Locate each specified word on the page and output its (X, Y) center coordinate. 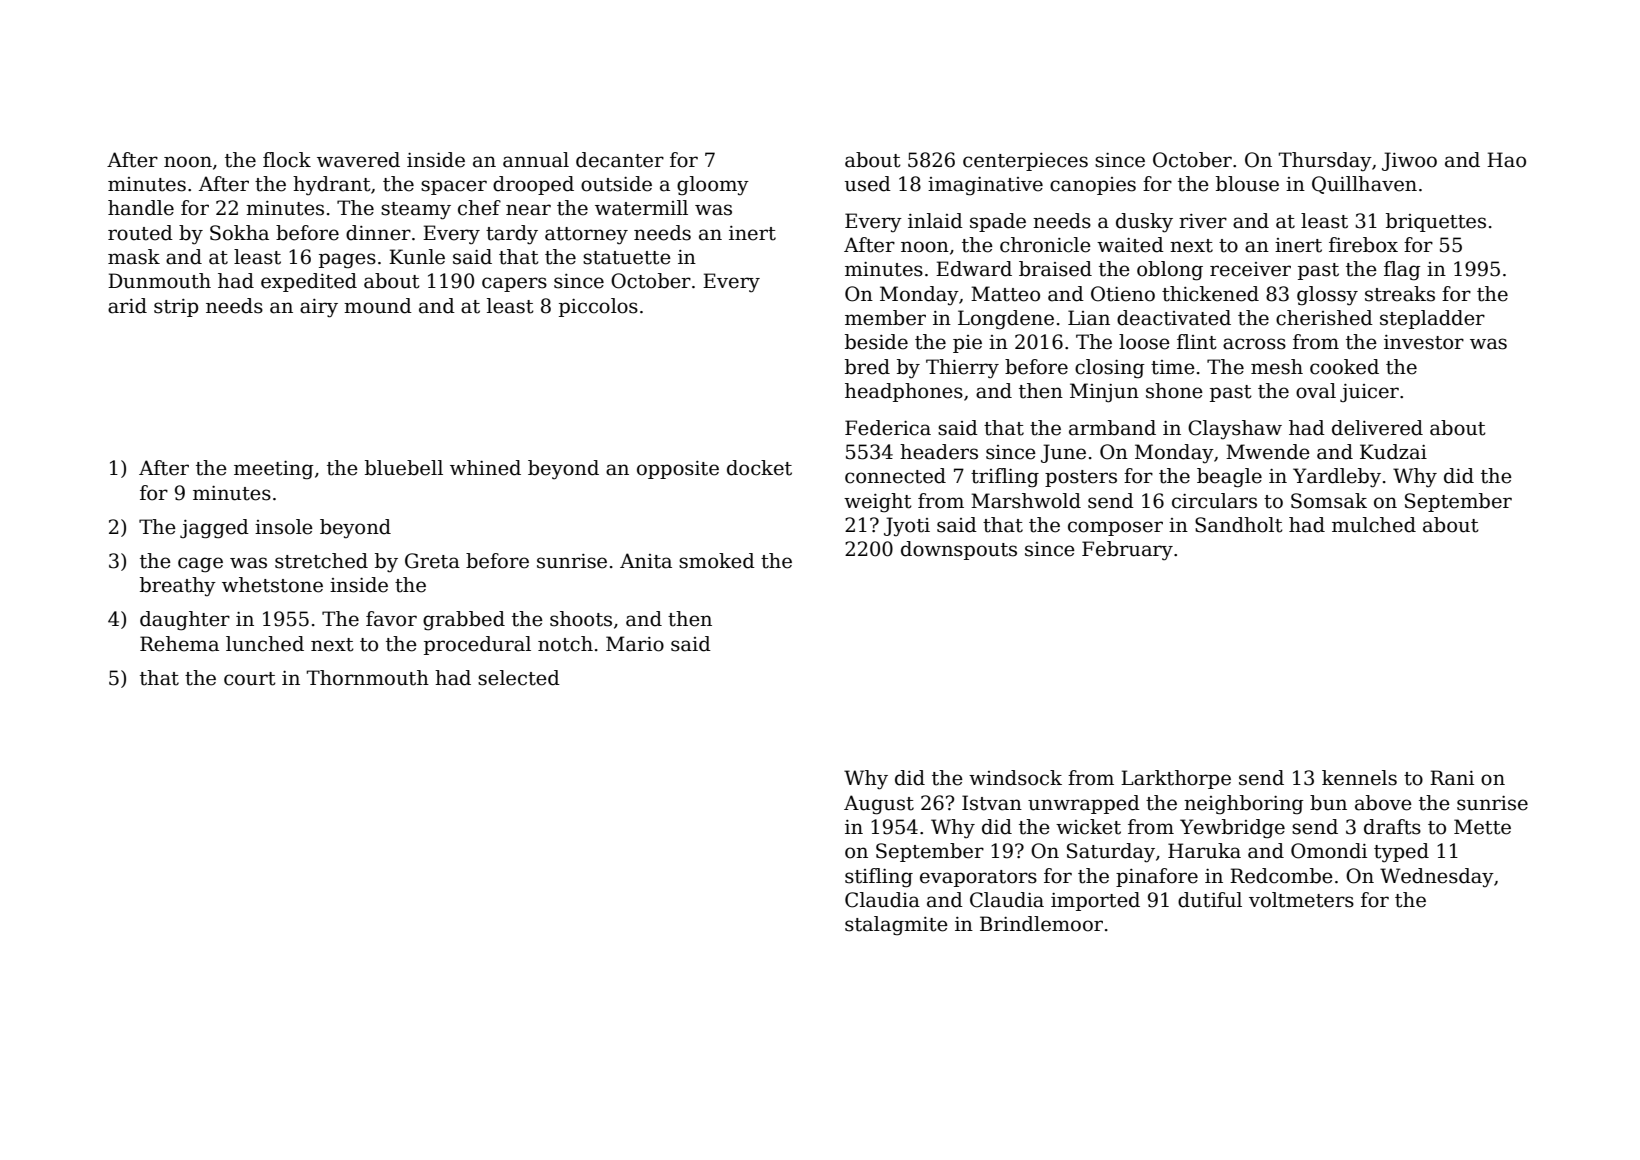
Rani (1452, 778)
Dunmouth (159, 281)
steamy (416, 211)
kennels (1359, 778)
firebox (1363, 245)
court (250, 679)
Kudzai (1393, 452)
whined (485, 468)
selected (519, 678)
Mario (635, 644)
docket (759, 468)
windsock (1015, 778)
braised (1055, 269)
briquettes (1436, 222)
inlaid (935, 221)
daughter (185, 621)
